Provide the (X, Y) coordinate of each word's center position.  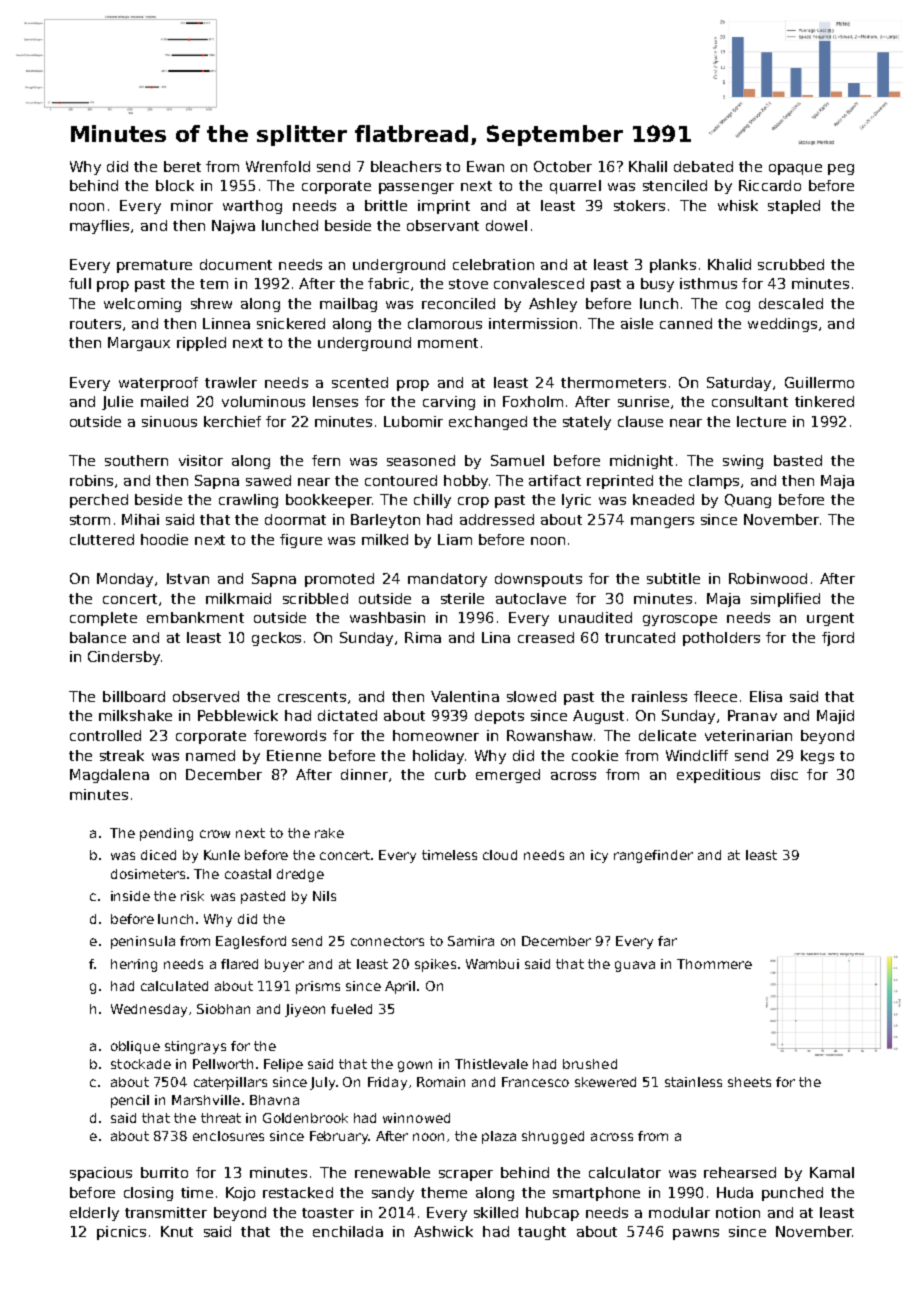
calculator (625, 1172)
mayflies (99, 227)
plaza (499, 1137)
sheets (749, 1082)
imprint (444, 207)
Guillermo (819, 382)
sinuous (169, 421)
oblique (135, 1047)
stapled (794, 207)
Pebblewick (238, 715)
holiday (438, 757)
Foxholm (533, 401)
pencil (130, 1101)
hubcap (552, 1214)
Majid (835, 717)
